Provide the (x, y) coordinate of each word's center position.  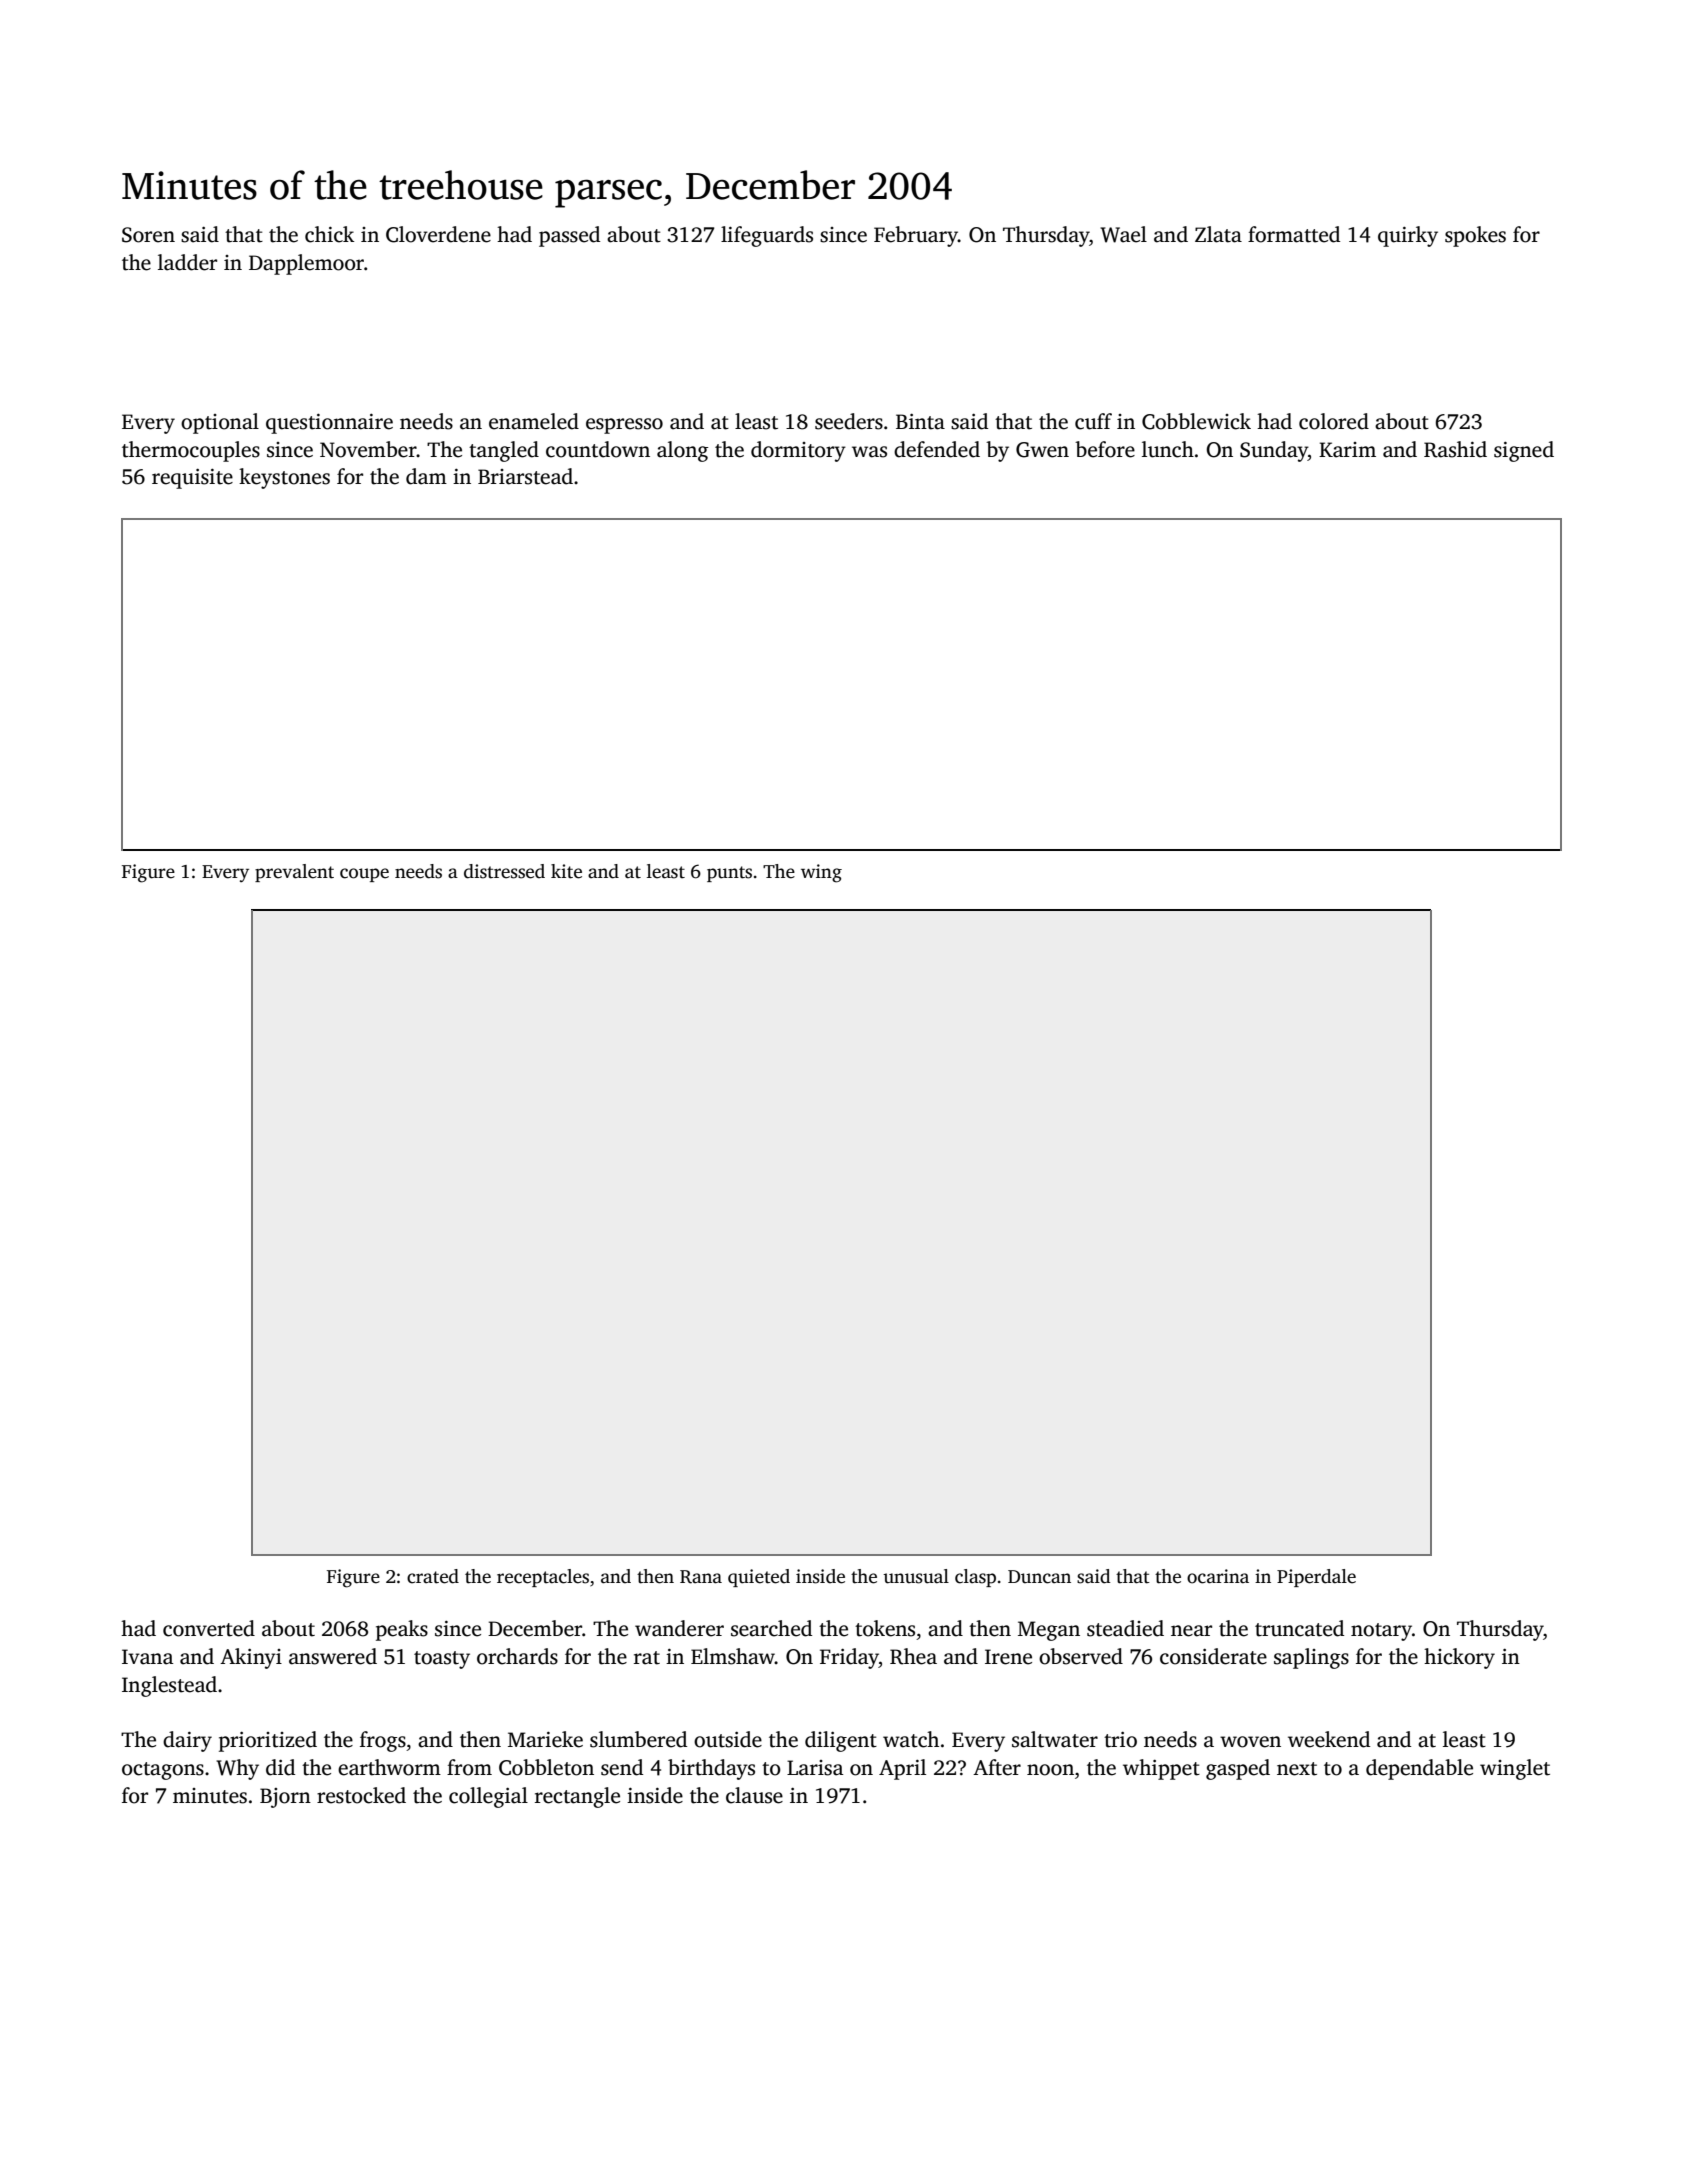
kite (566, 871)
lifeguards (767, 236)
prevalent (294, 873)
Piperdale (1316, 1578)
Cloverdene (438, 234)
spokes (1475, 236)
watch (911, 1739)
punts (729, 874)
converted (209, 1628)
